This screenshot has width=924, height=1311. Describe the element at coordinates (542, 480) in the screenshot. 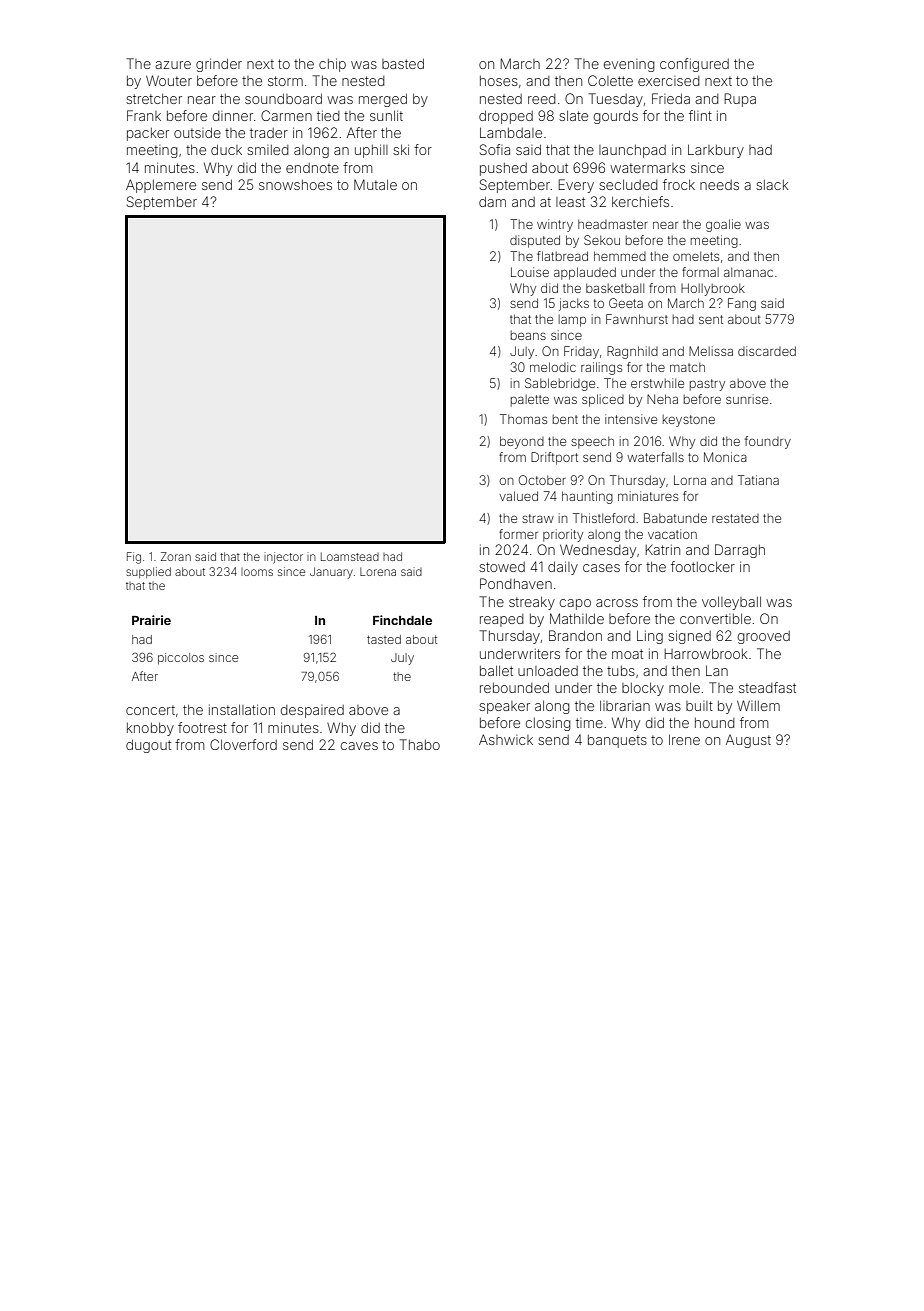

I see `October` at that location.
